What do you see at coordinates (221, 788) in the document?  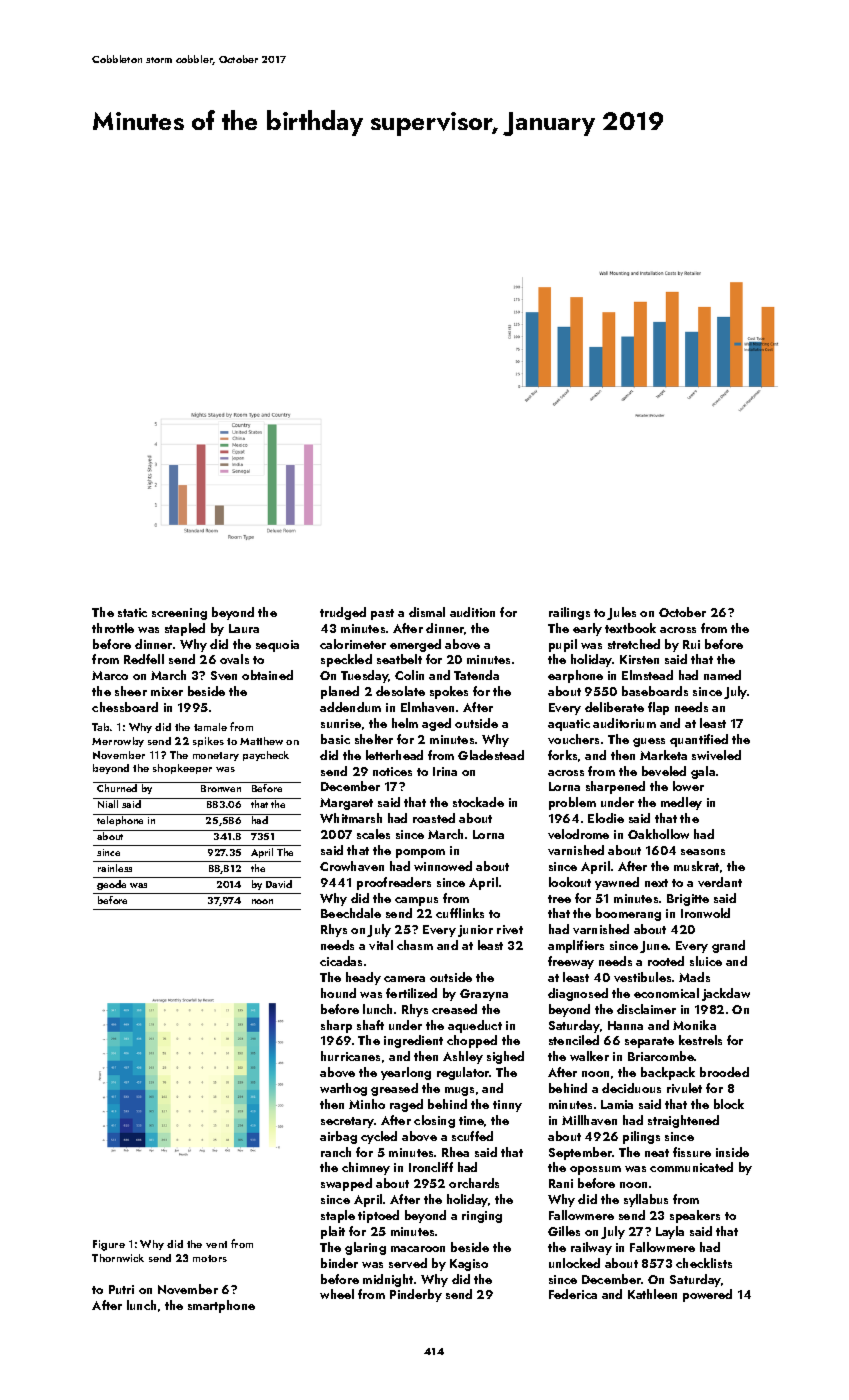 I see `Bronwen` at bounding box center [221, 788].
